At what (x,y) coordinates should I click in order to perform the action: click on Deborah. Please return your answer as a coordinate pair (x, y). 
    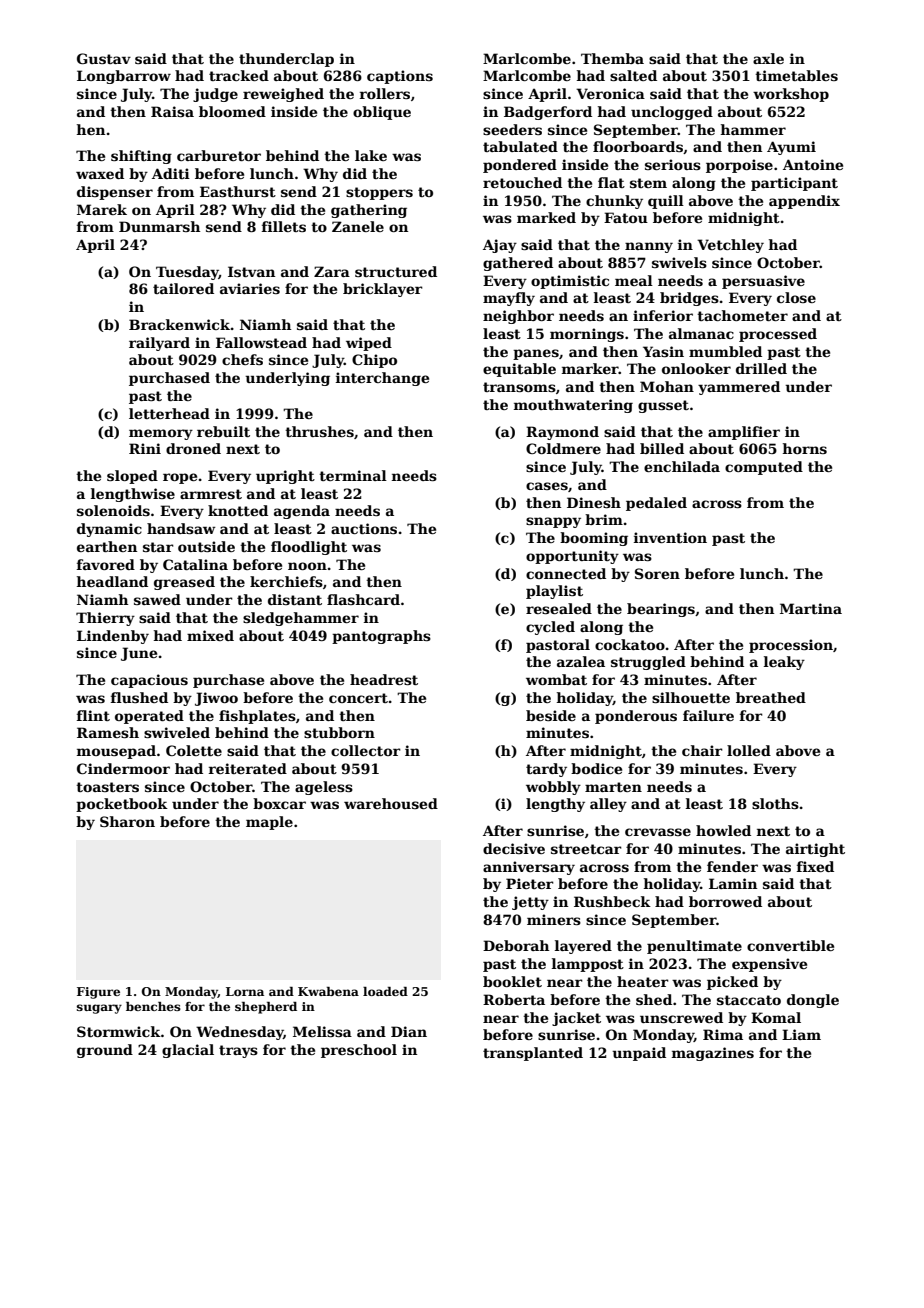
    Looking at the image, I should click on (516, 945).
